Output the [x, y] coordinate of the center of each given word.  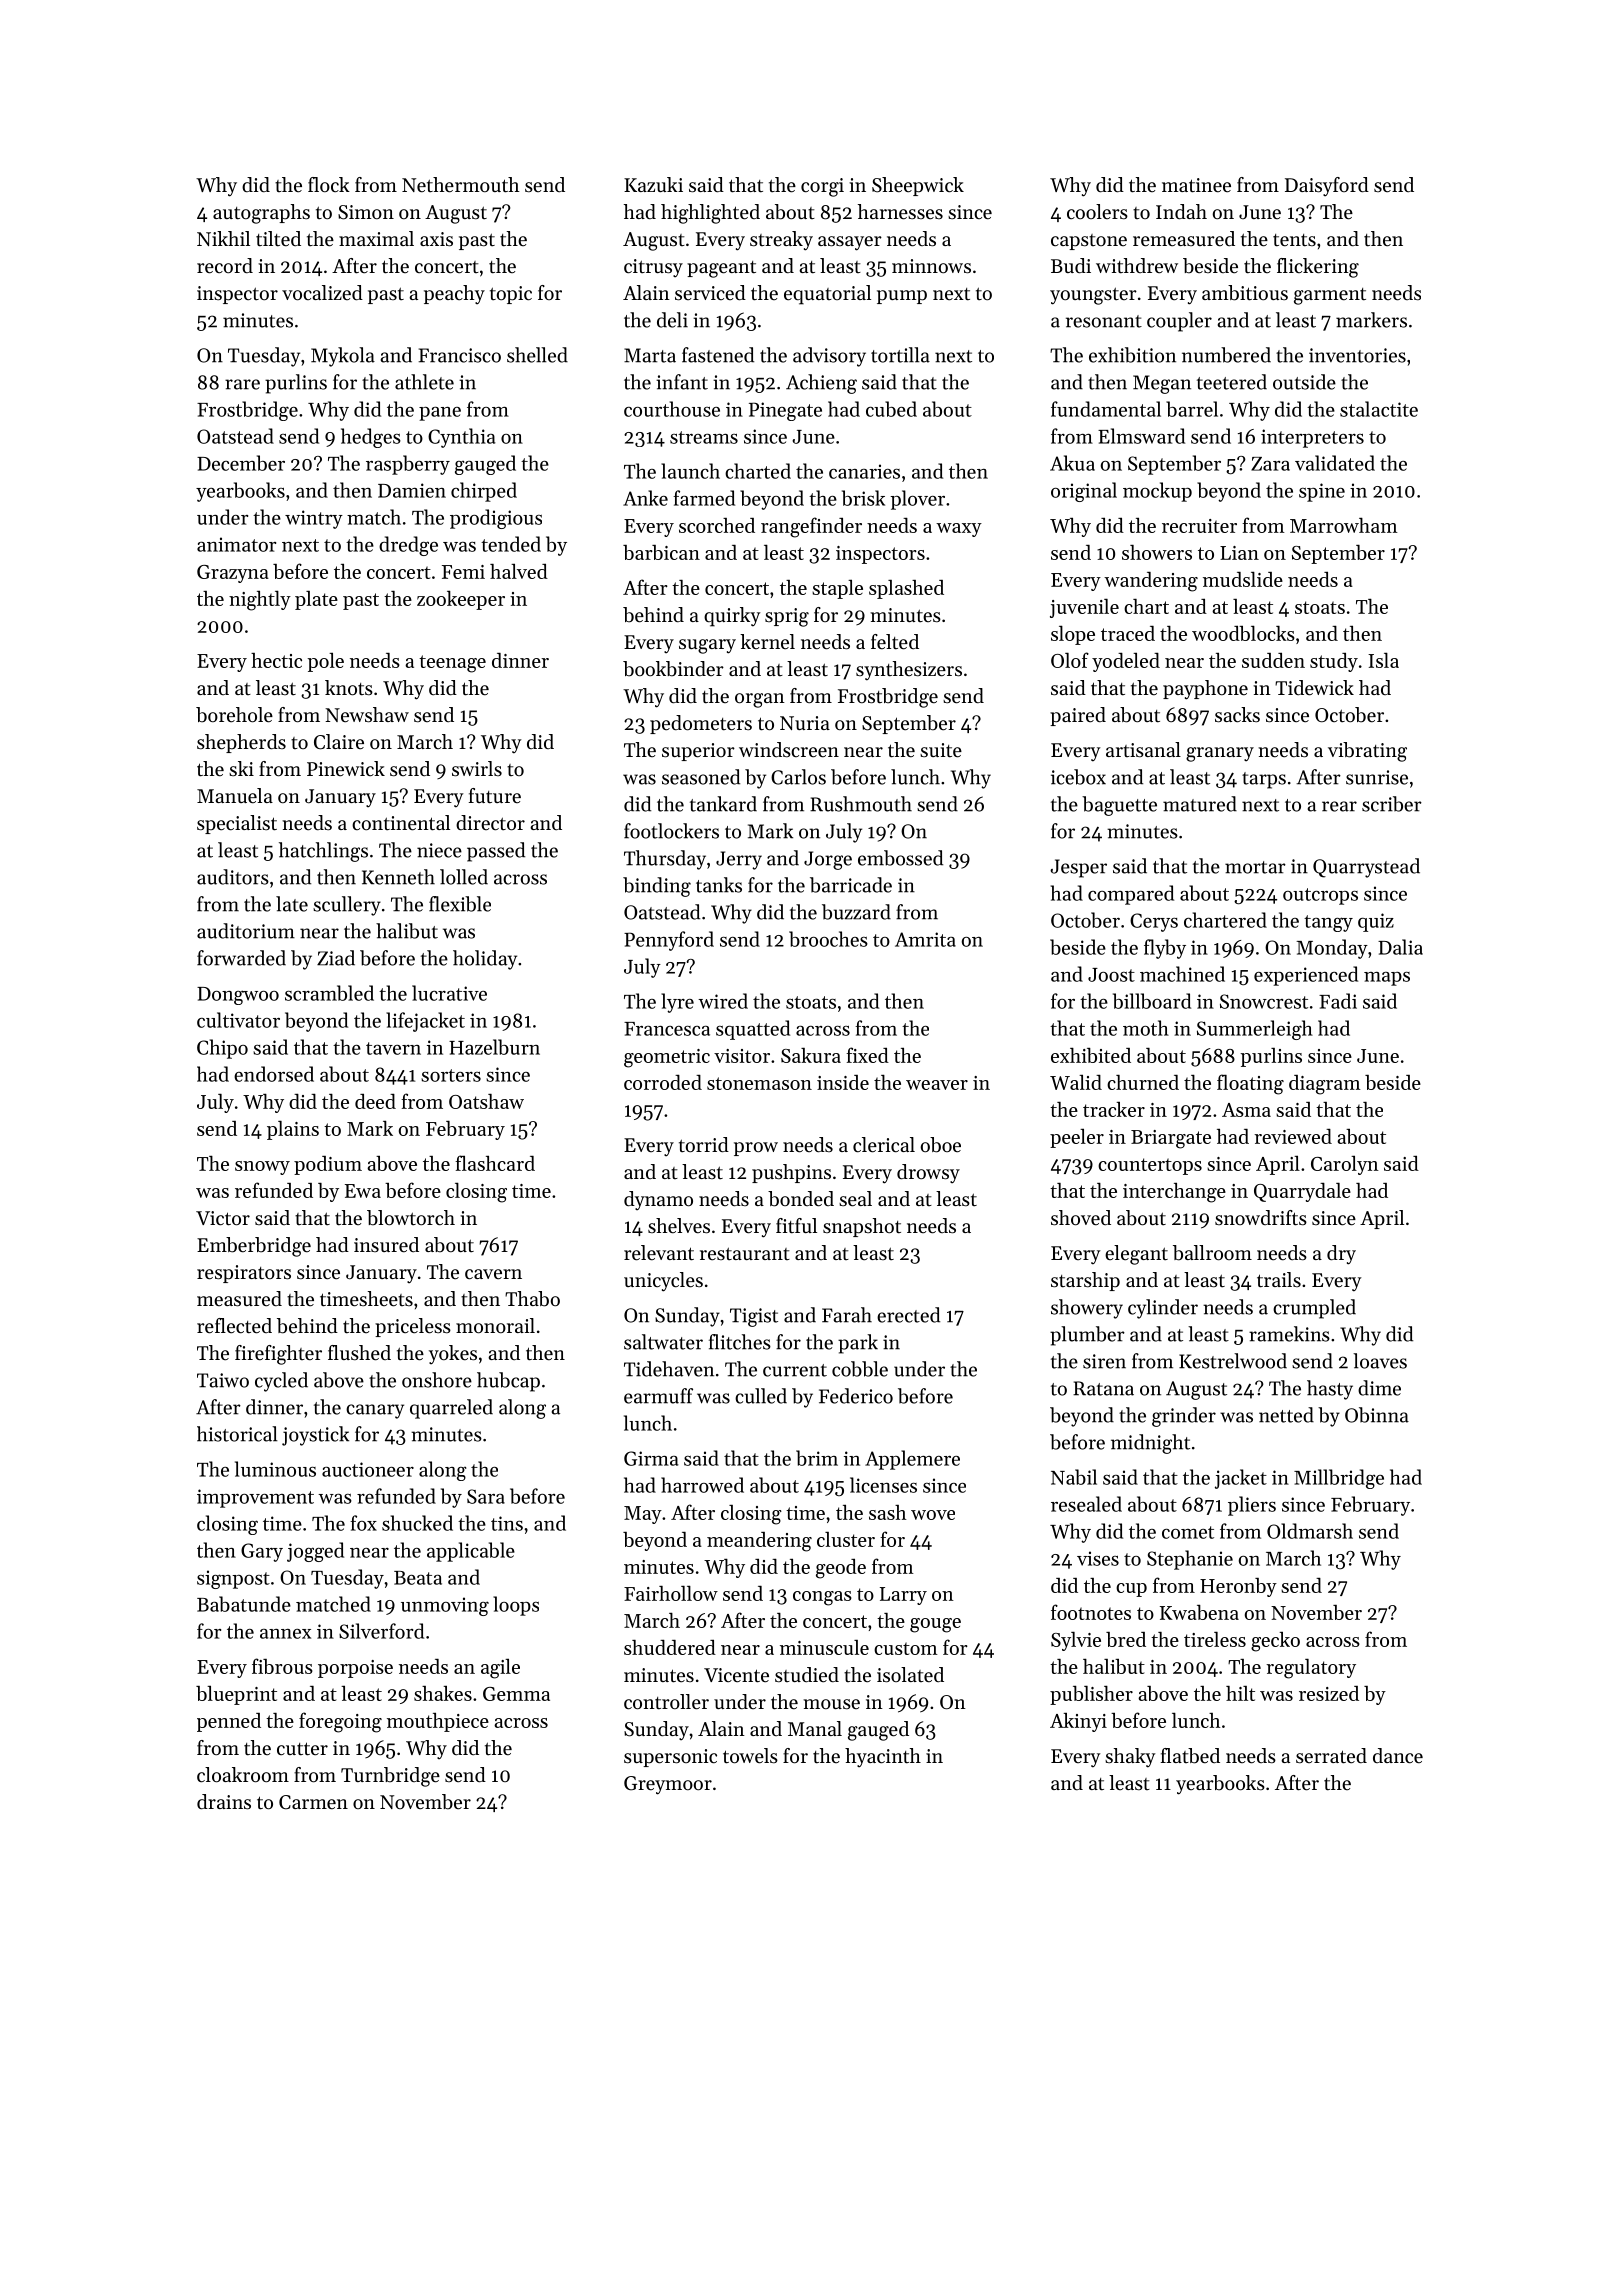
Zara [1270, 464]
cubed [891, 409]
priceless [413, 1327]
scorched [717, 525]
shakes [443, 1693]
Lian [1239, 553]
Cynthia [462, 438]
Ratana [1103, 1388]
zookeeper [461, 600]
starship [1085, 1281]
